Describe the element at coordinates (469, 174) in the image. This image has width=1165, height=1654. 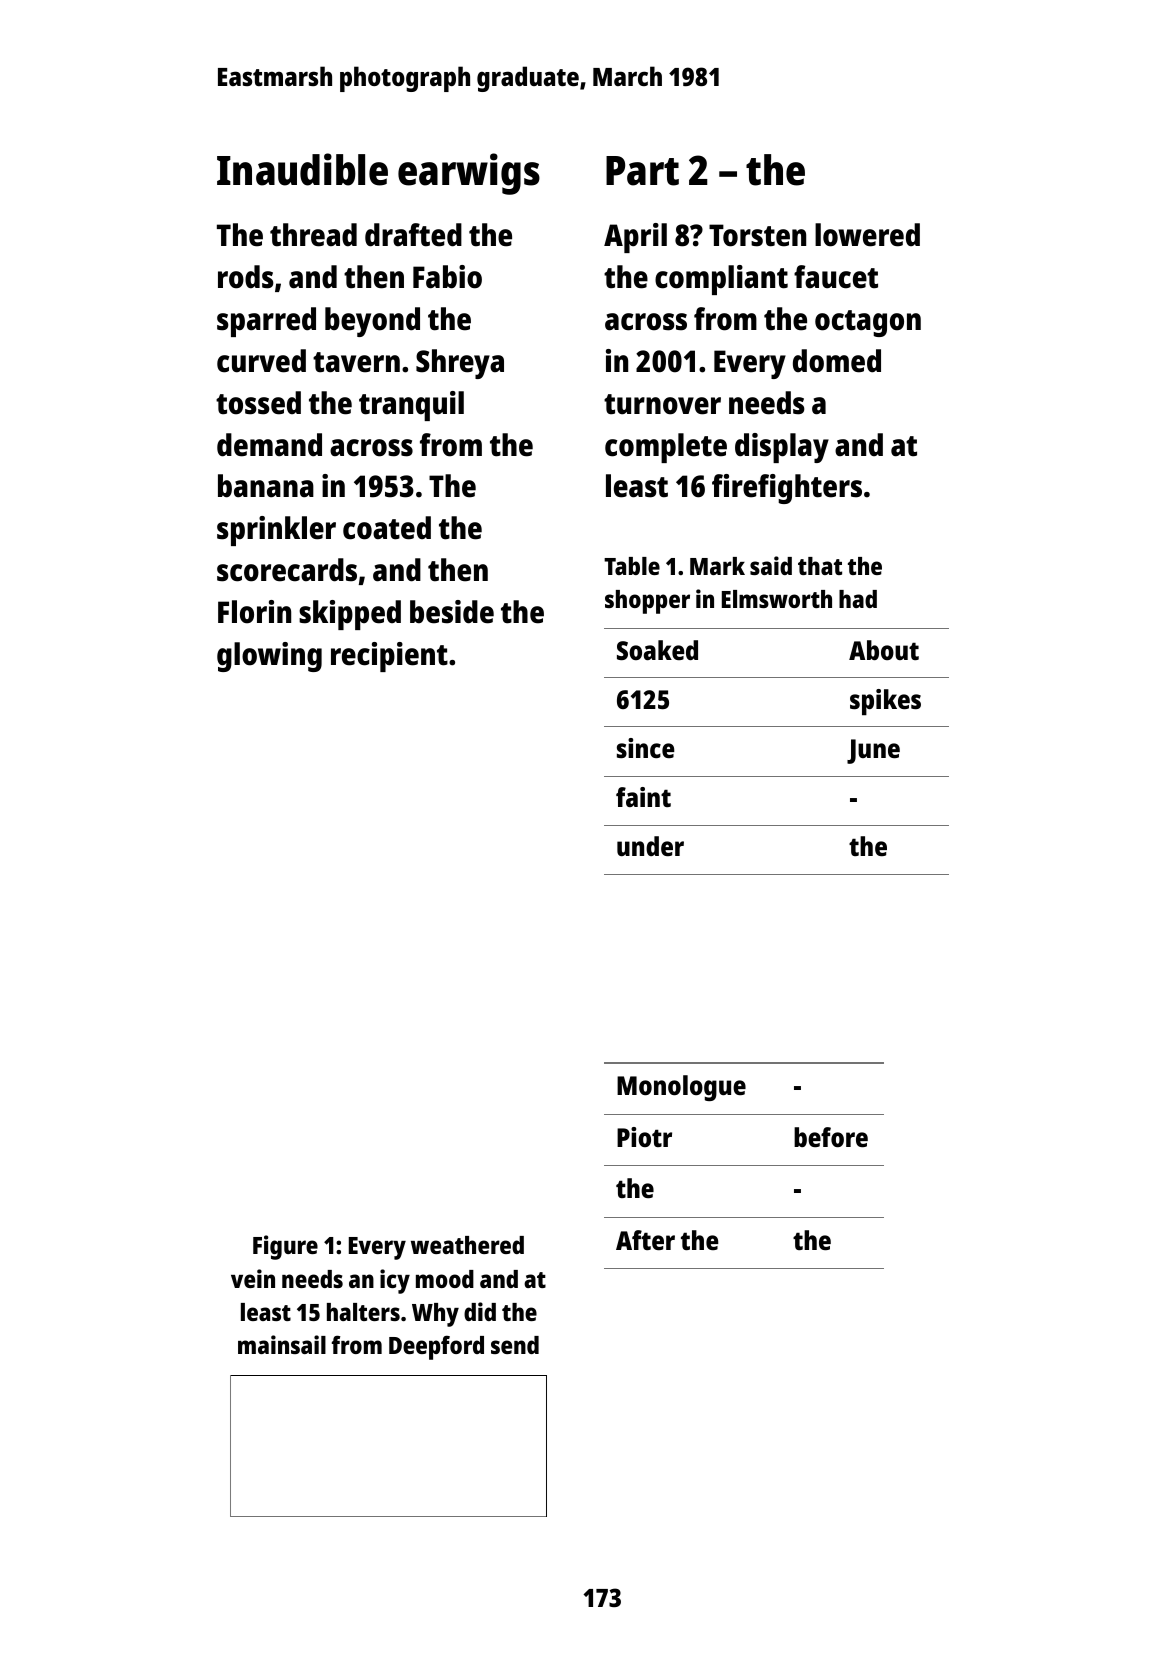
I see `earwigs` at that location.
